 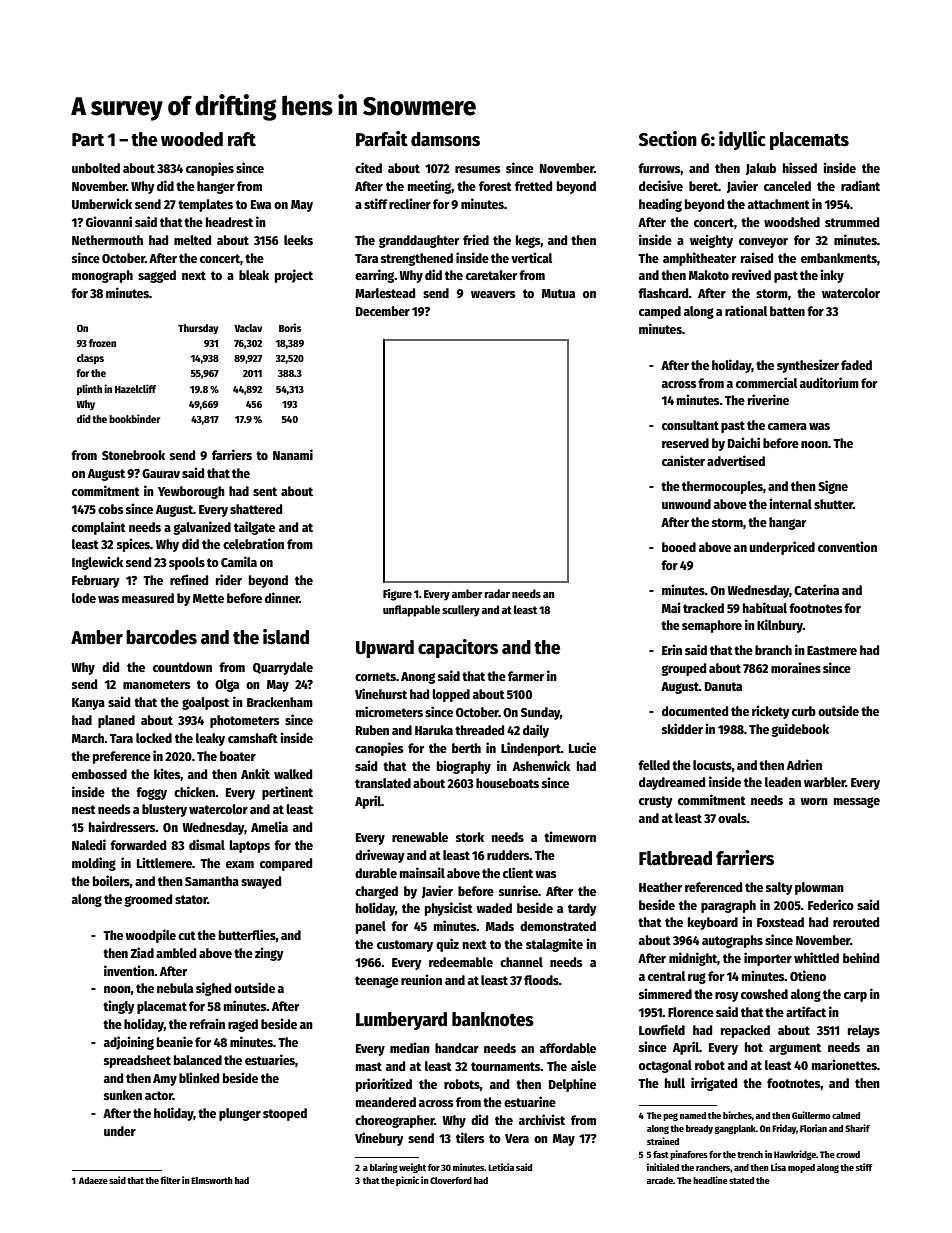 What do you see at coordinates (800, 167) in the document?
I see `hissed` at bounding box center [800, 167].
